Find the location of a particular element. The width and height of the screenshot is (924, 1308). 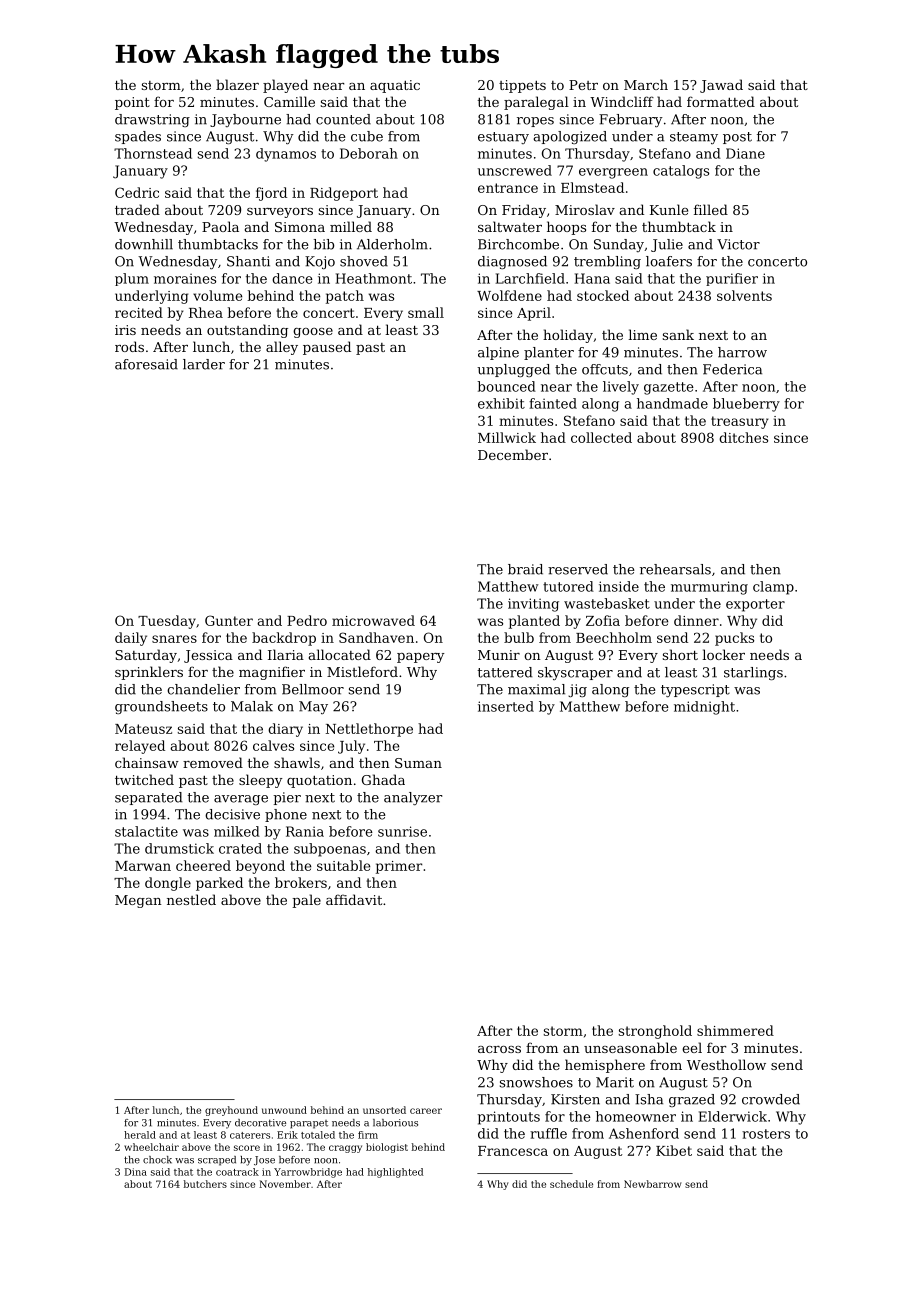

steamy is located at coordinates (694, 138).
